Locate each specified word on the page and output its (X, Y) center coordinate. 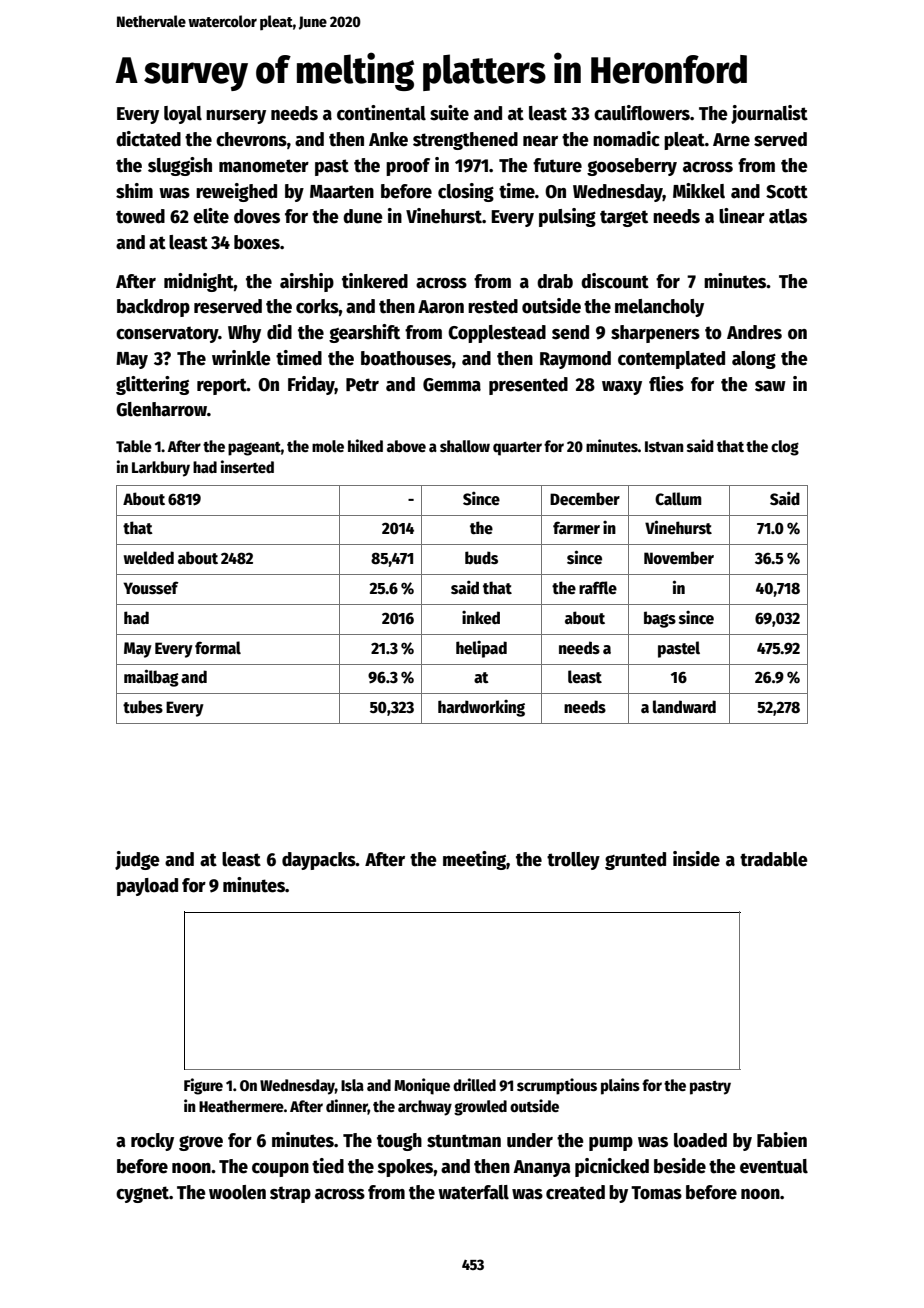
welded (149, 558)
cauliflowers (642, 113)
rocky (152, 1142)
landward (684, 706)
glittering (152, 385)
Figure (203, 1086)
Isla (352, 1085)
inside (696, 859)
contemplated (671, 360)
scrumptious (557, 1086)
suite (449, 113)
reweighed (236, 192)
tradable (774, 859)
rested (493, 306)
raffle (598, 587)
